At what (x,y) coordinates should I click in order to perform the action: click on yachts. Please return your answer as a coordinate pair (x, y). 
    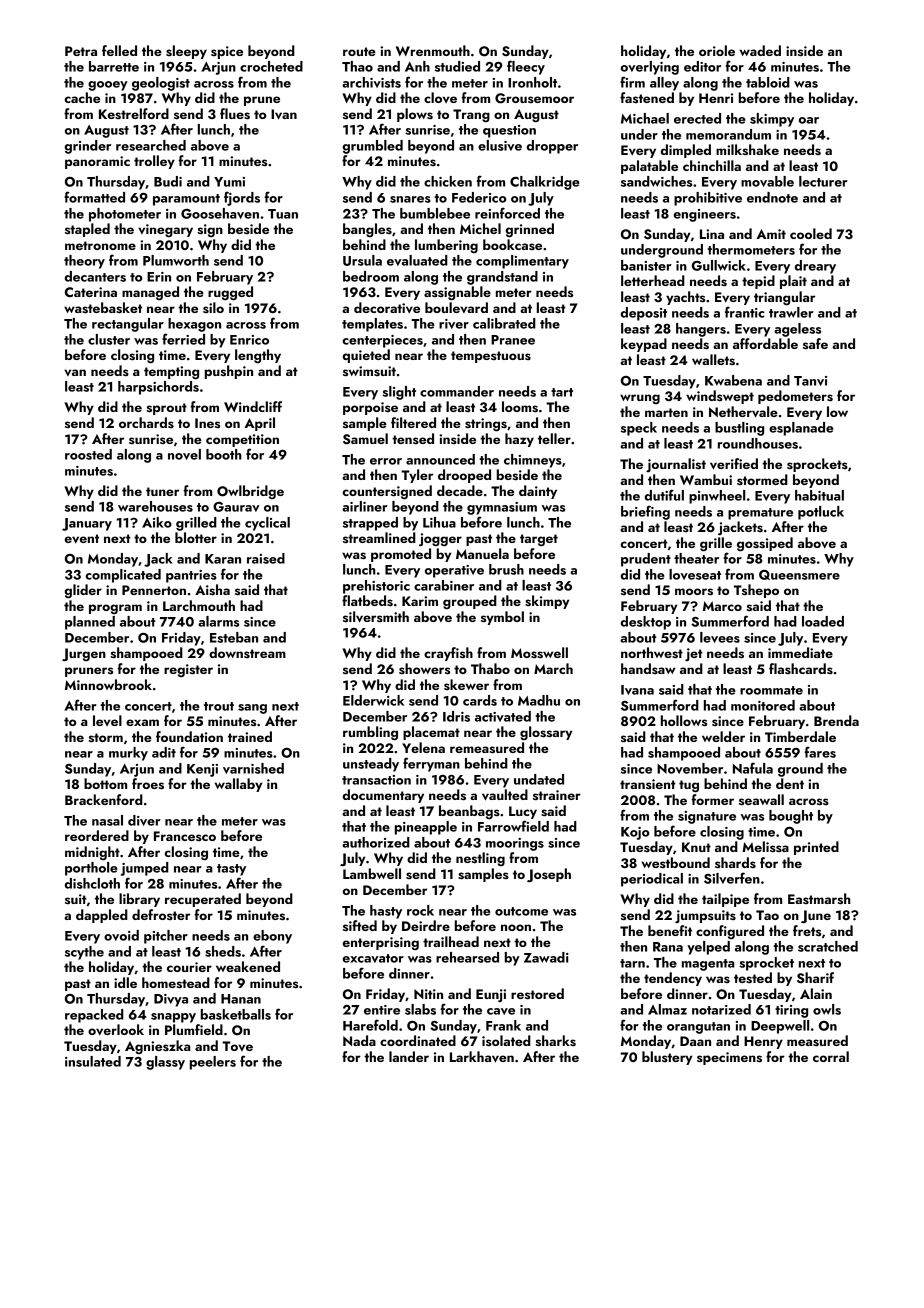
    Looking at the image, I should click on (685, 298).
